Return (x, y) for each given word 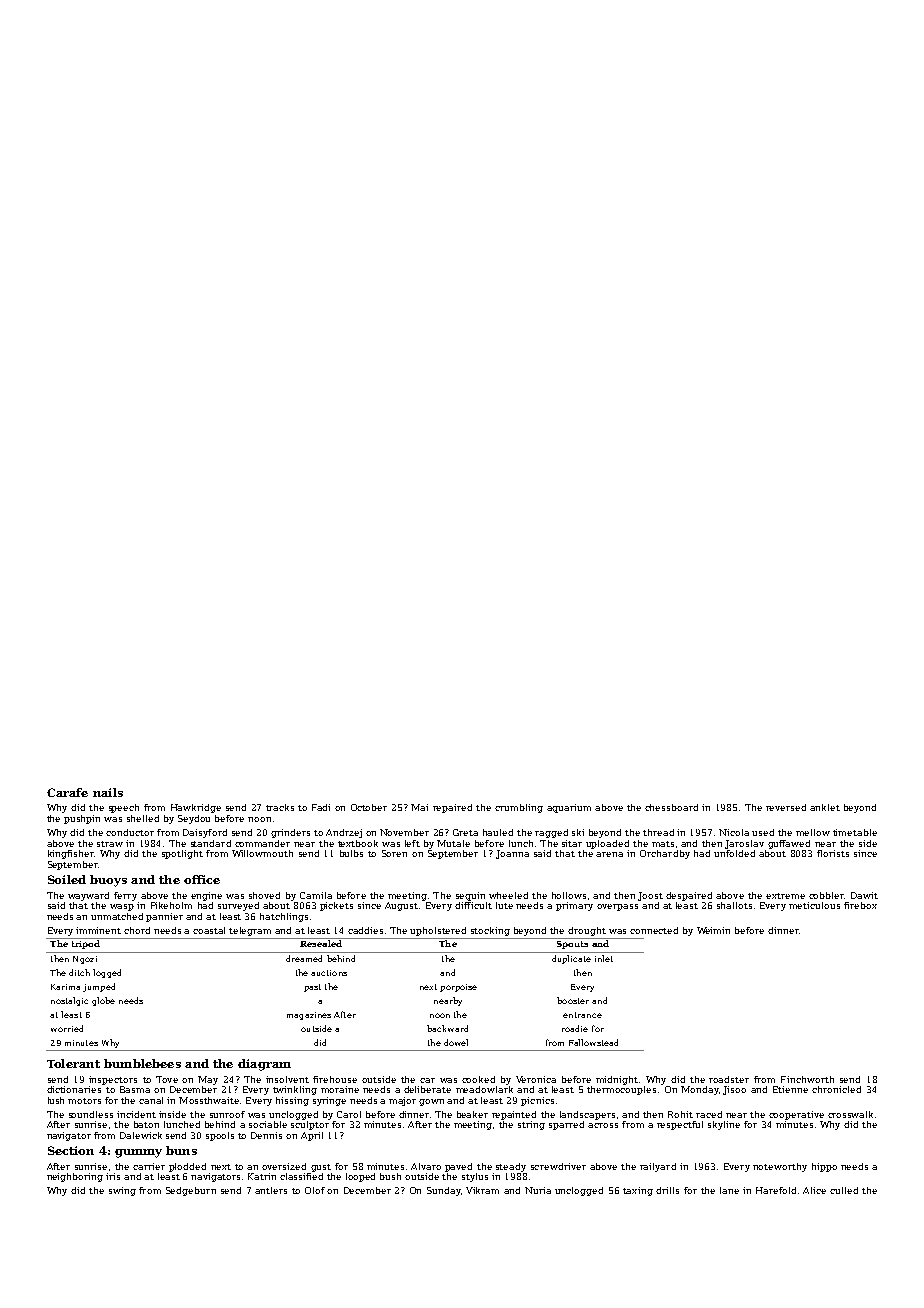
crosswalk (850, 1114)
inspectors (113, 1080)
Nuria (538, 1190)
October (369, 807)
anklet (825, 807)
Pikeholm (171, 905)
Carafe (67, 792)
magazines (309, 1016)
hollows (569, 895)
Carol (349, 1114)
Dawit (864, 895)
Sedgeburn (191, 1191)
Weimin (713, 930)
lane (729, 1190)
